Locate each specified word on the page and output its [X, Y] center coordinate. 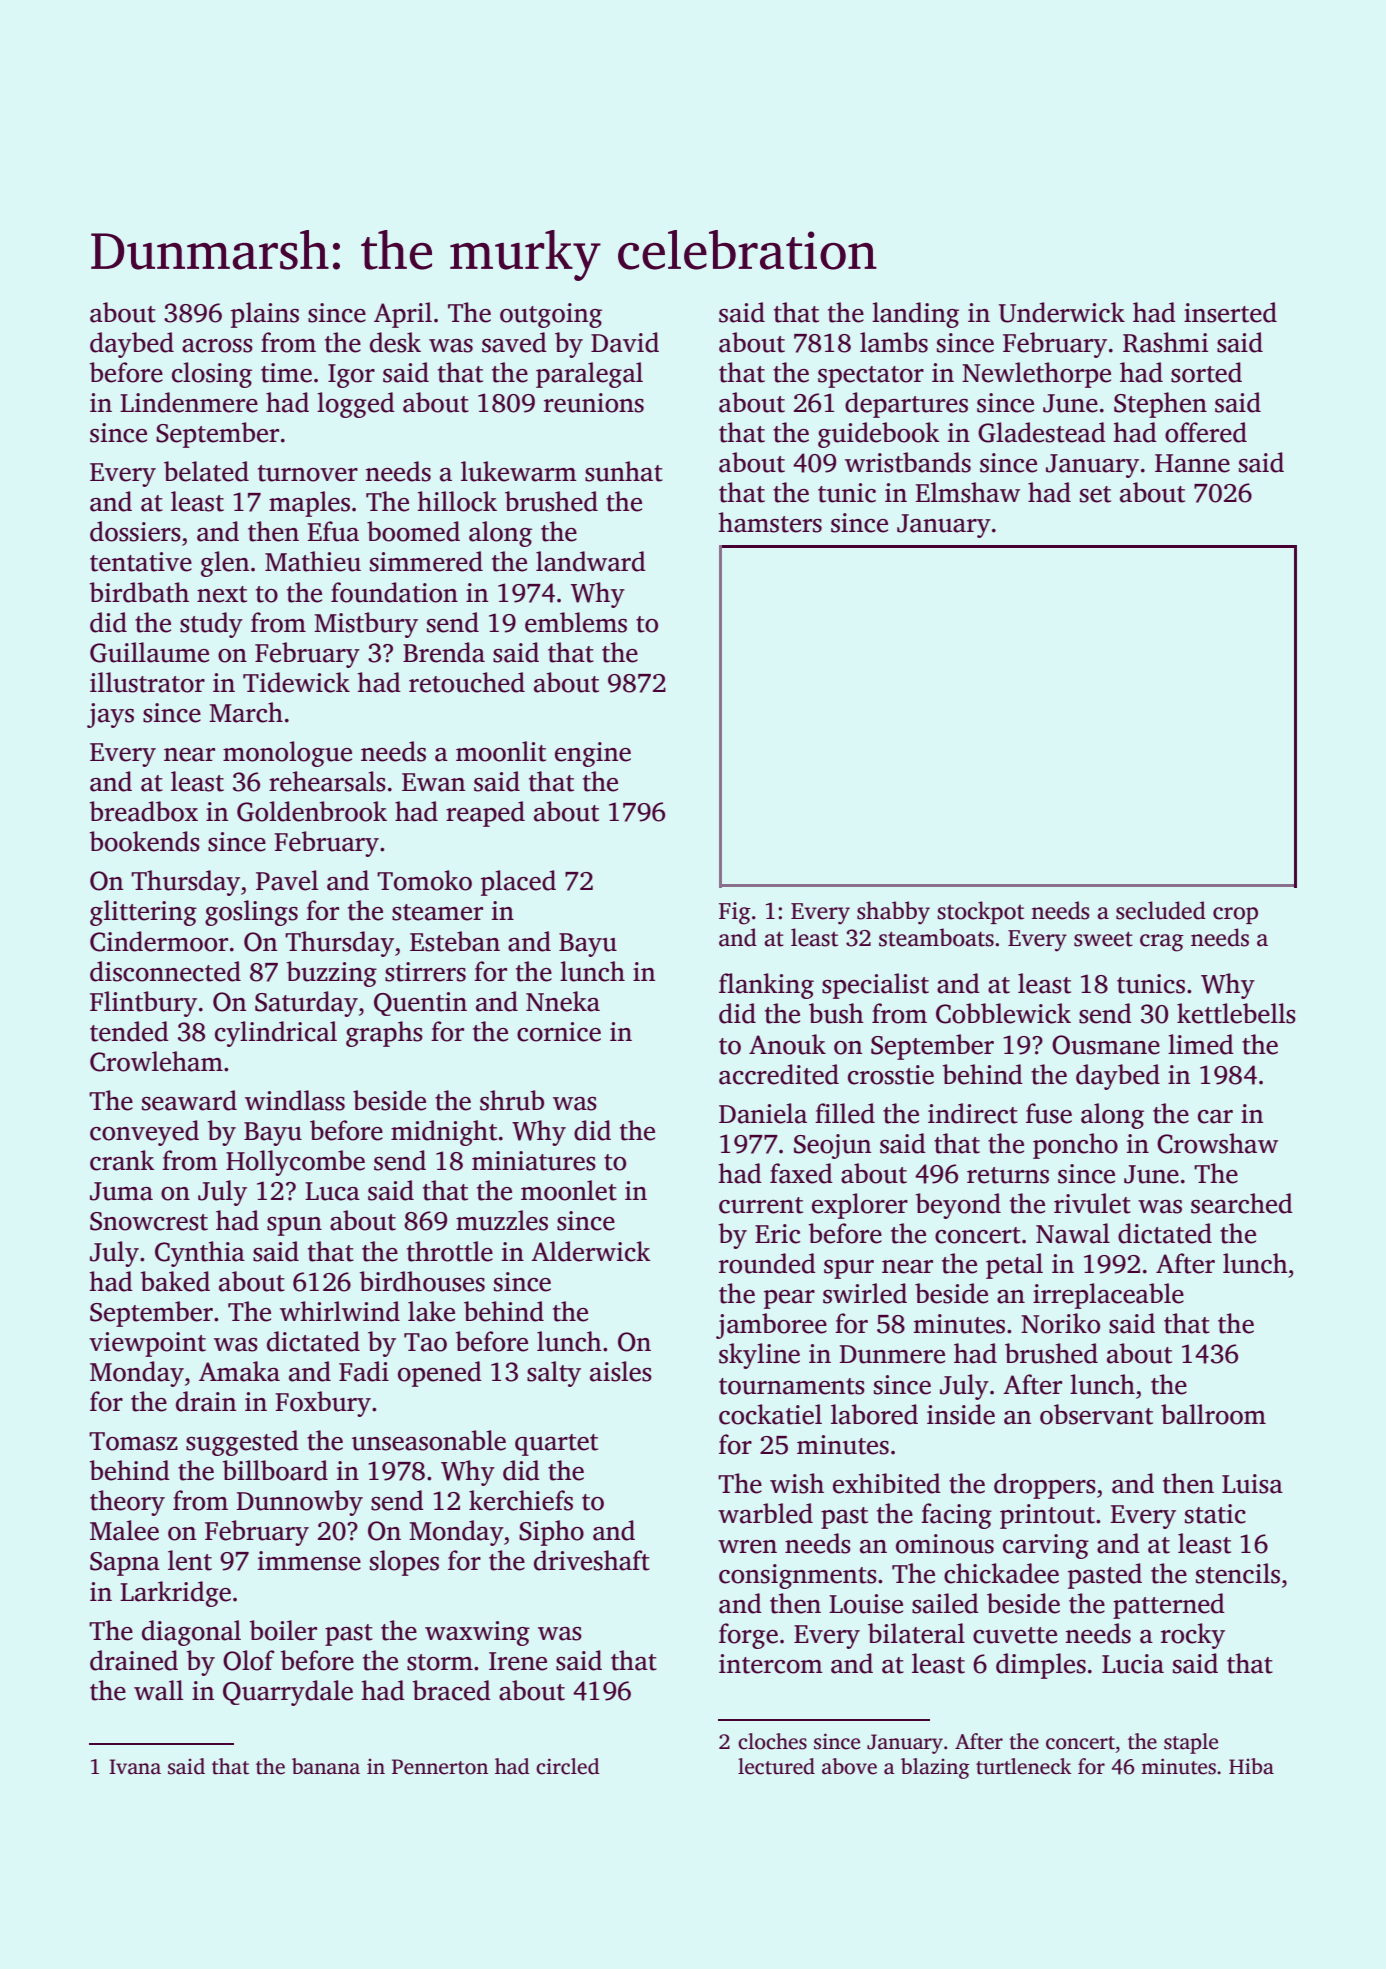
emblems [576, 622]
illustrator [147, 682]
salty [554, 1374]
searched [1242, 1203]
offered [1206, 432]
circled [568, 1766]
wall [158, 1690]
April [403, 315]
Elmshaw [967, 492]
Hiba [1251, 1766]
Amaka [239, 1371]
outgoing [551, 315]
